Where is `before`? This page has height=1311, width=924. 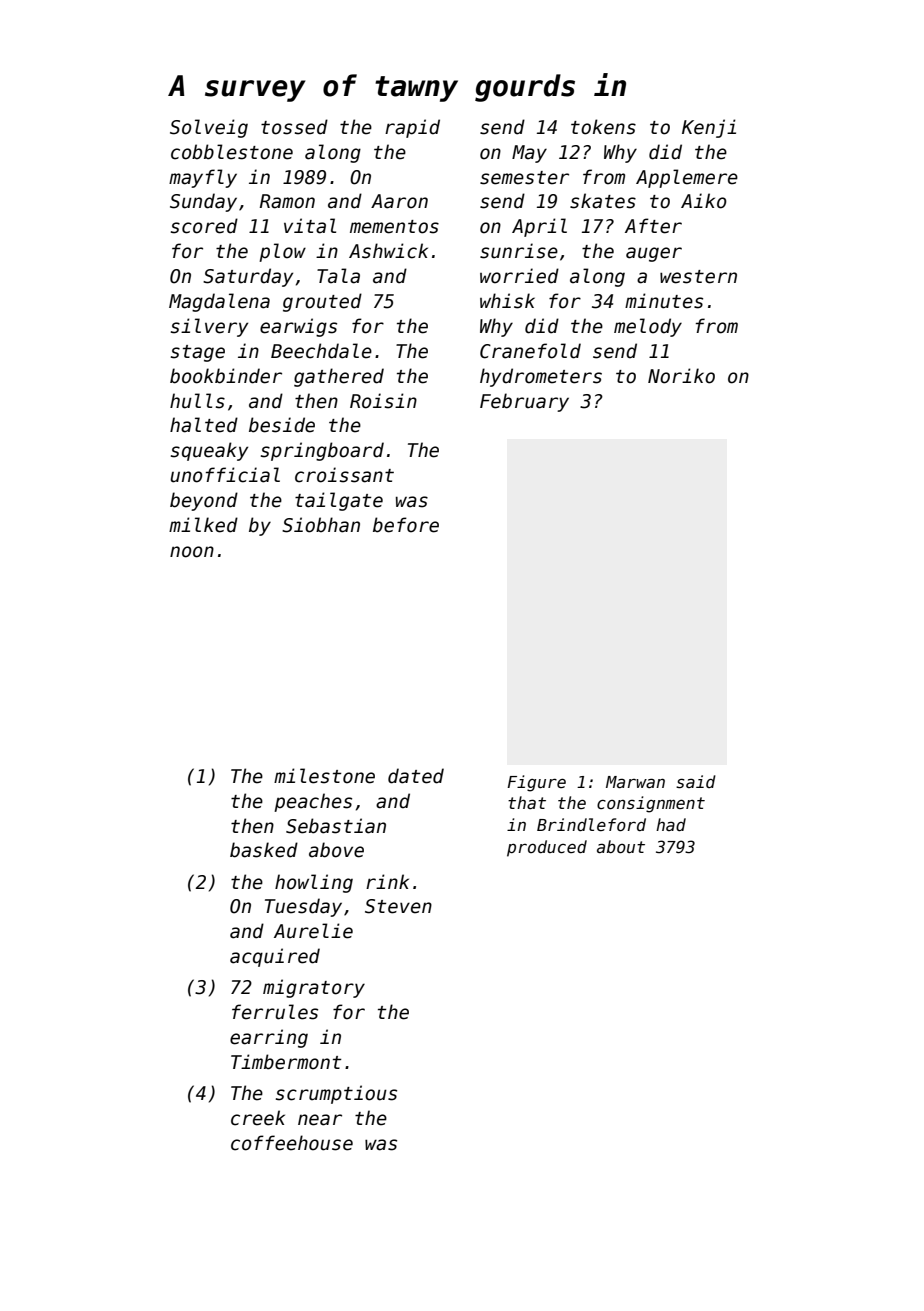 before is located at coordinates (406, 525).
